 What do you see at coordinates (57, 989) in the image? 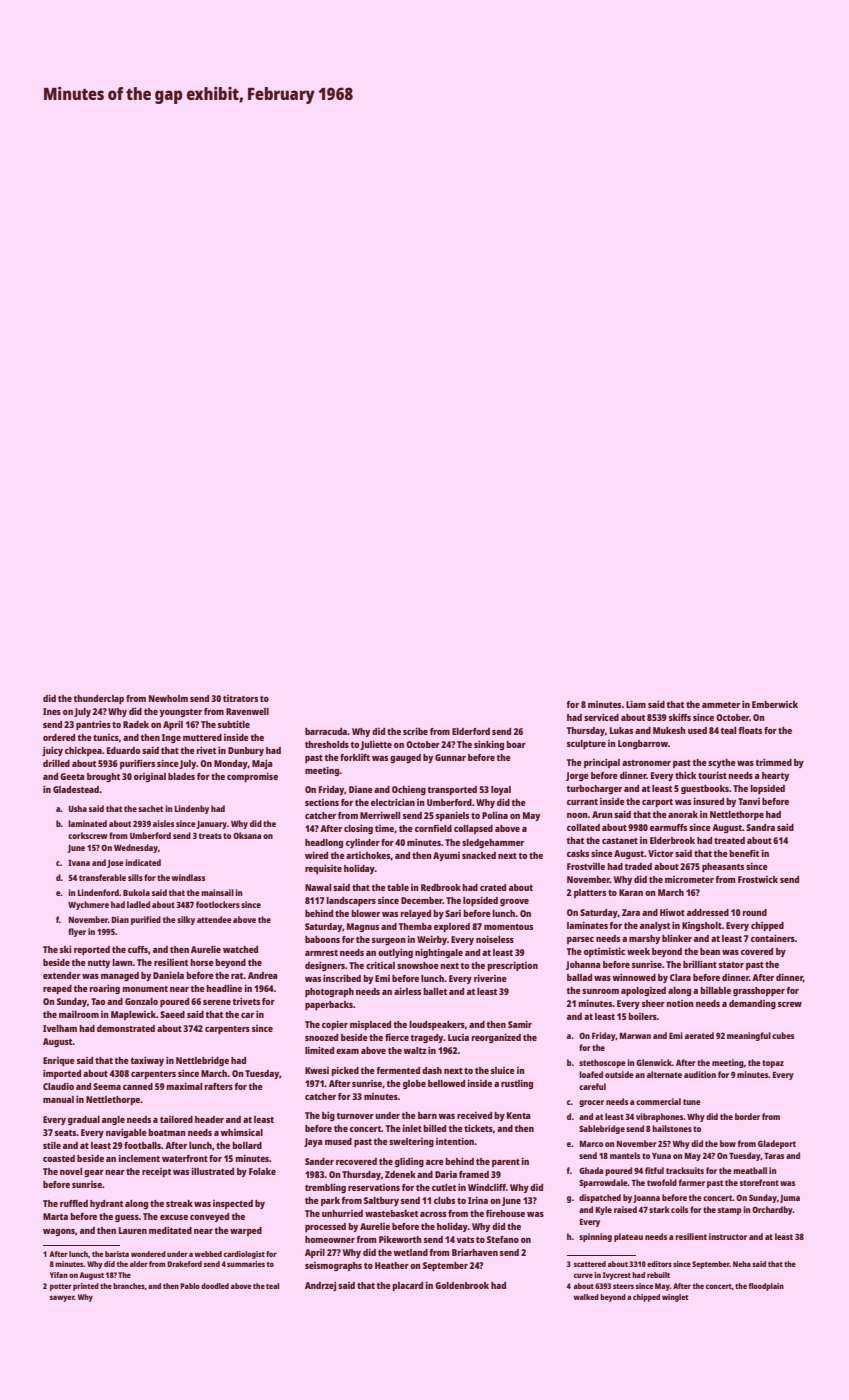
I see `reaped` at bounding box center [57, 989].
